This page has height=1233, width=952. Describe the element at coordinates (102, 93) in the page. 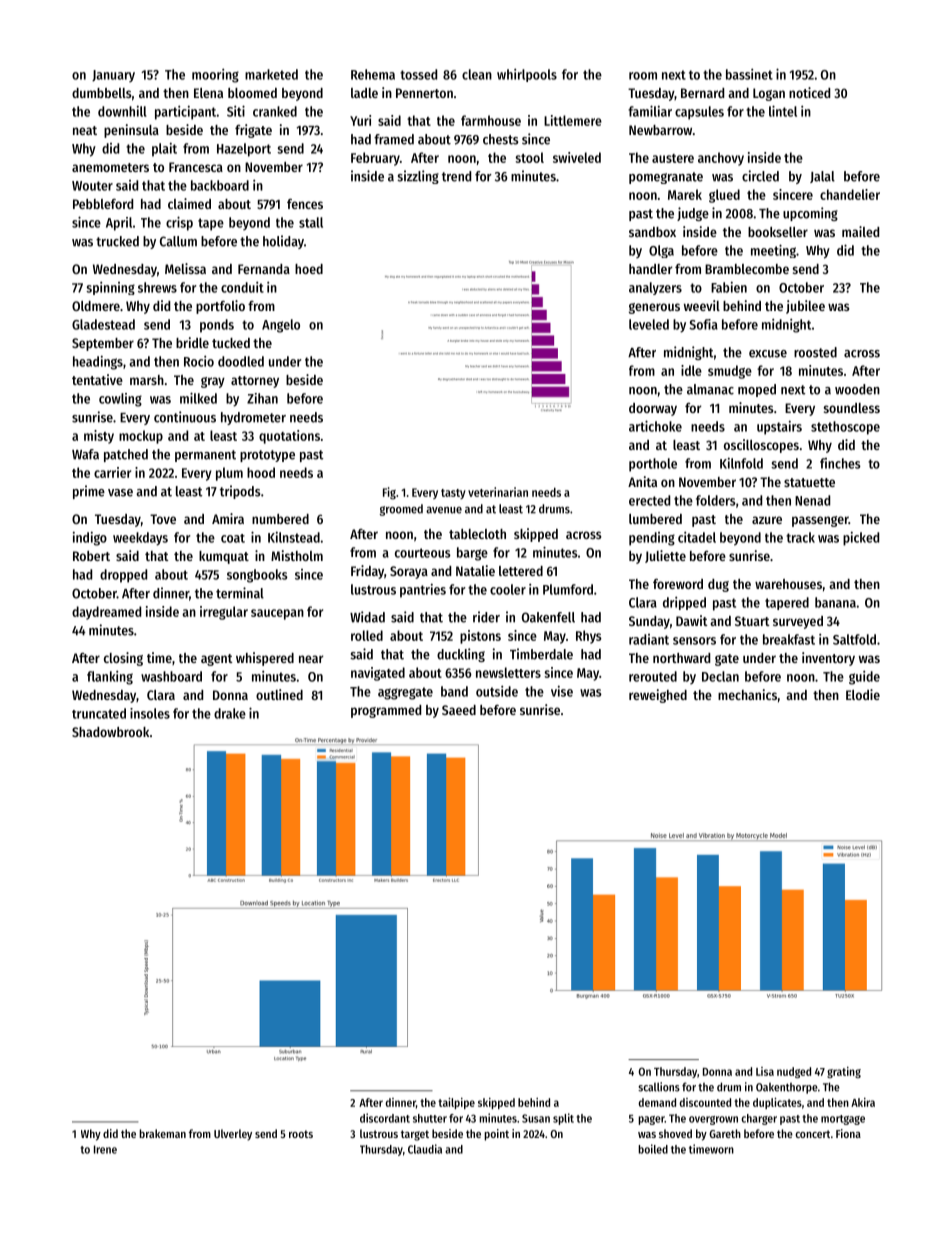

I see `dumbbells` at that location.
